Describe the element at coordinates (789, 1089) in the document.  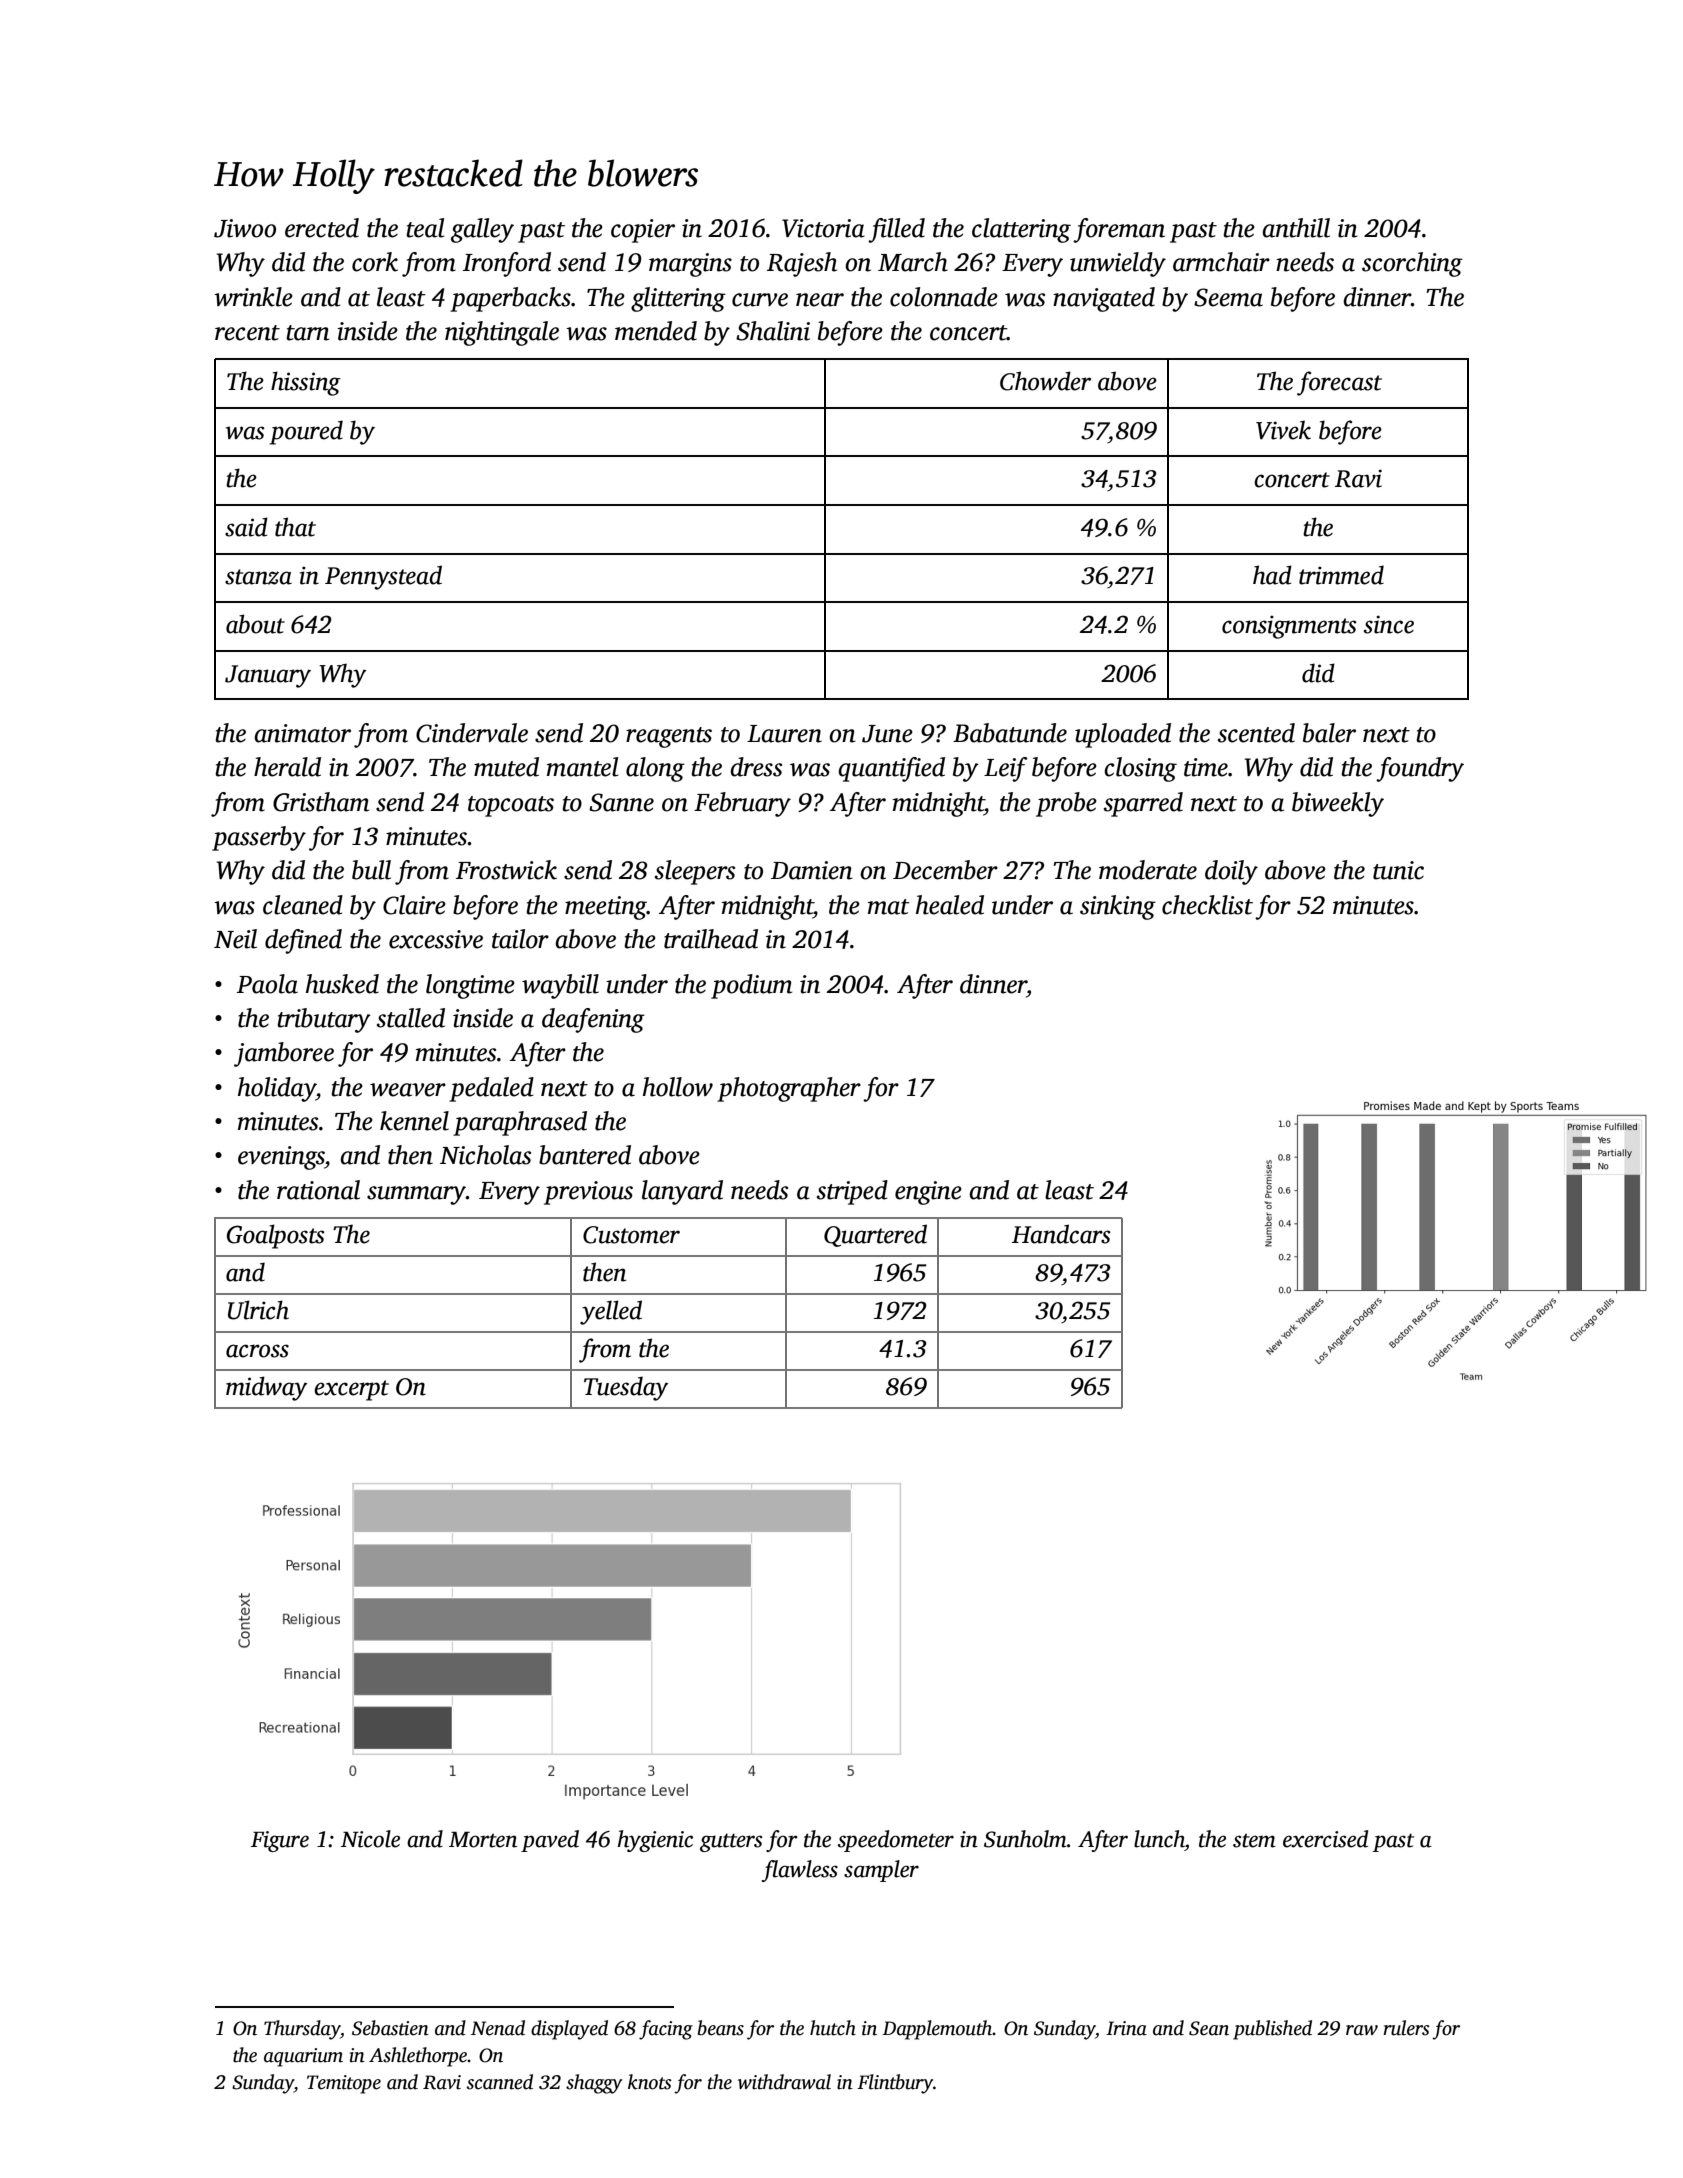
I see `photographer` at that location.
